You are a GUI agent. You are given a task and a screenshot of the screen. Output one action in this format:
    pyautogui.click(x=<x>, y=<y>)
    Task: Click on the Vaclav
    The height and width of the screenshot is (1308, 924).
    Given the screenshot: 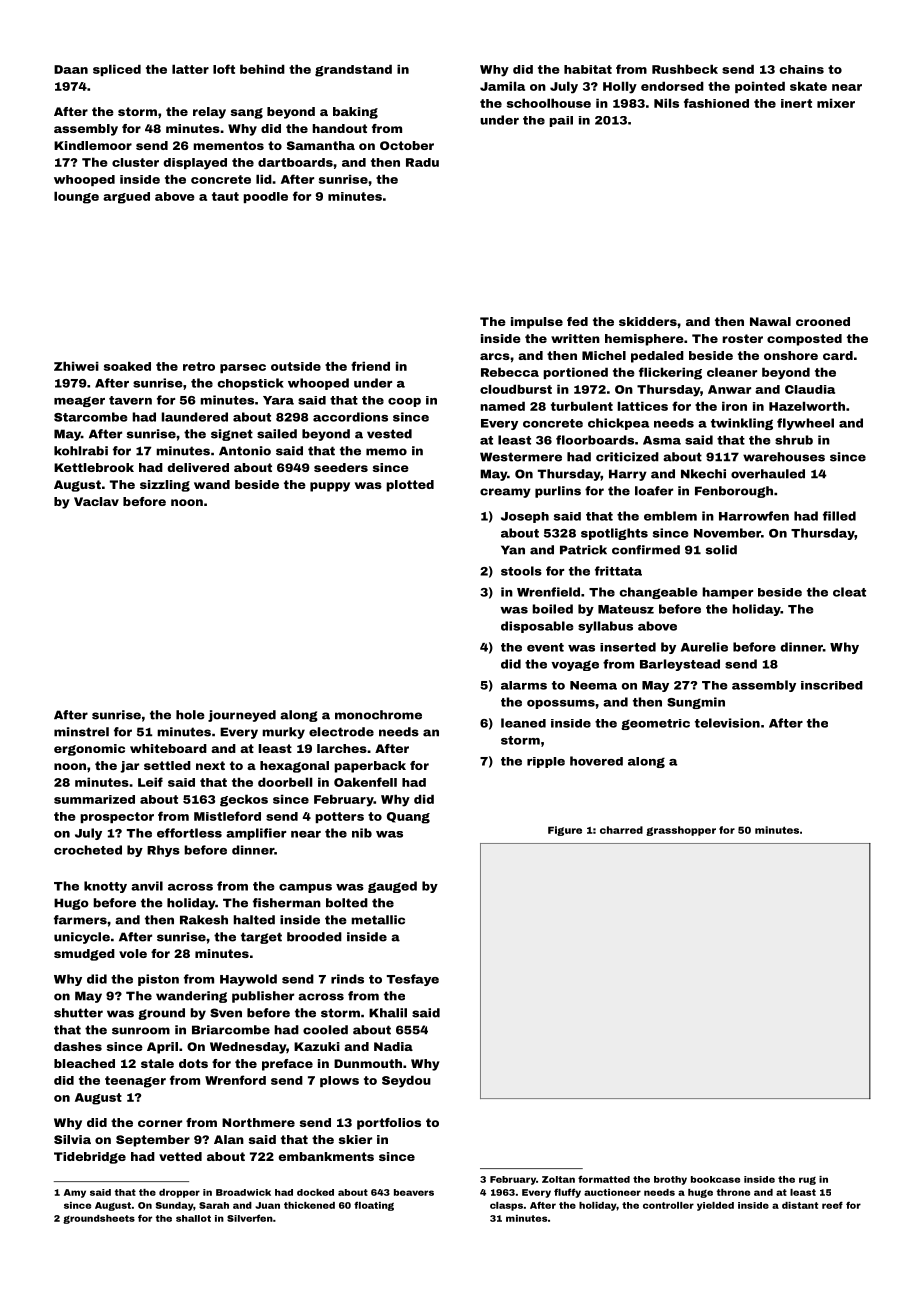 What is the action you would take?
    pyautogui.click(x=96, y=501)
